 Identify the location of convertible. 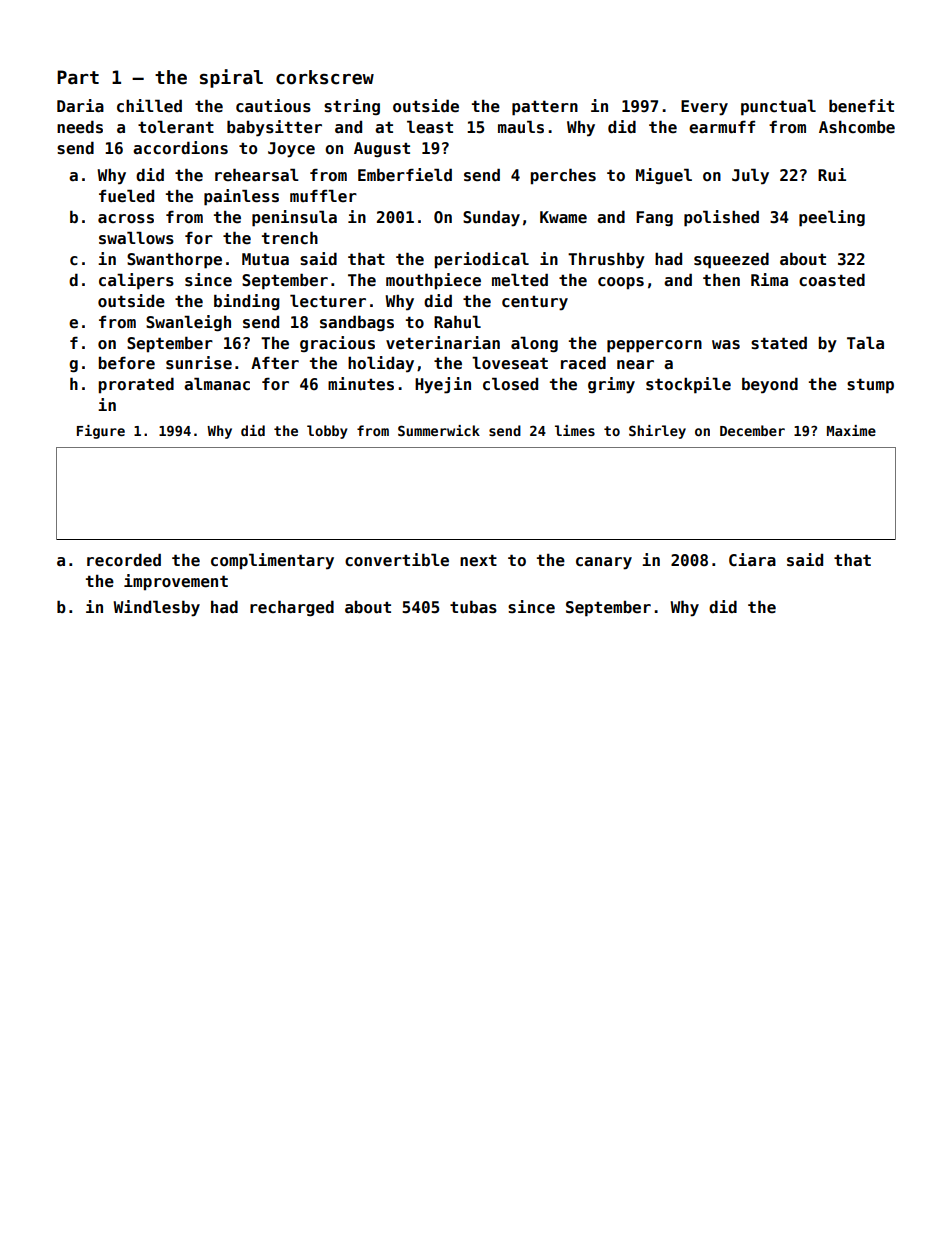
(397, 560).
